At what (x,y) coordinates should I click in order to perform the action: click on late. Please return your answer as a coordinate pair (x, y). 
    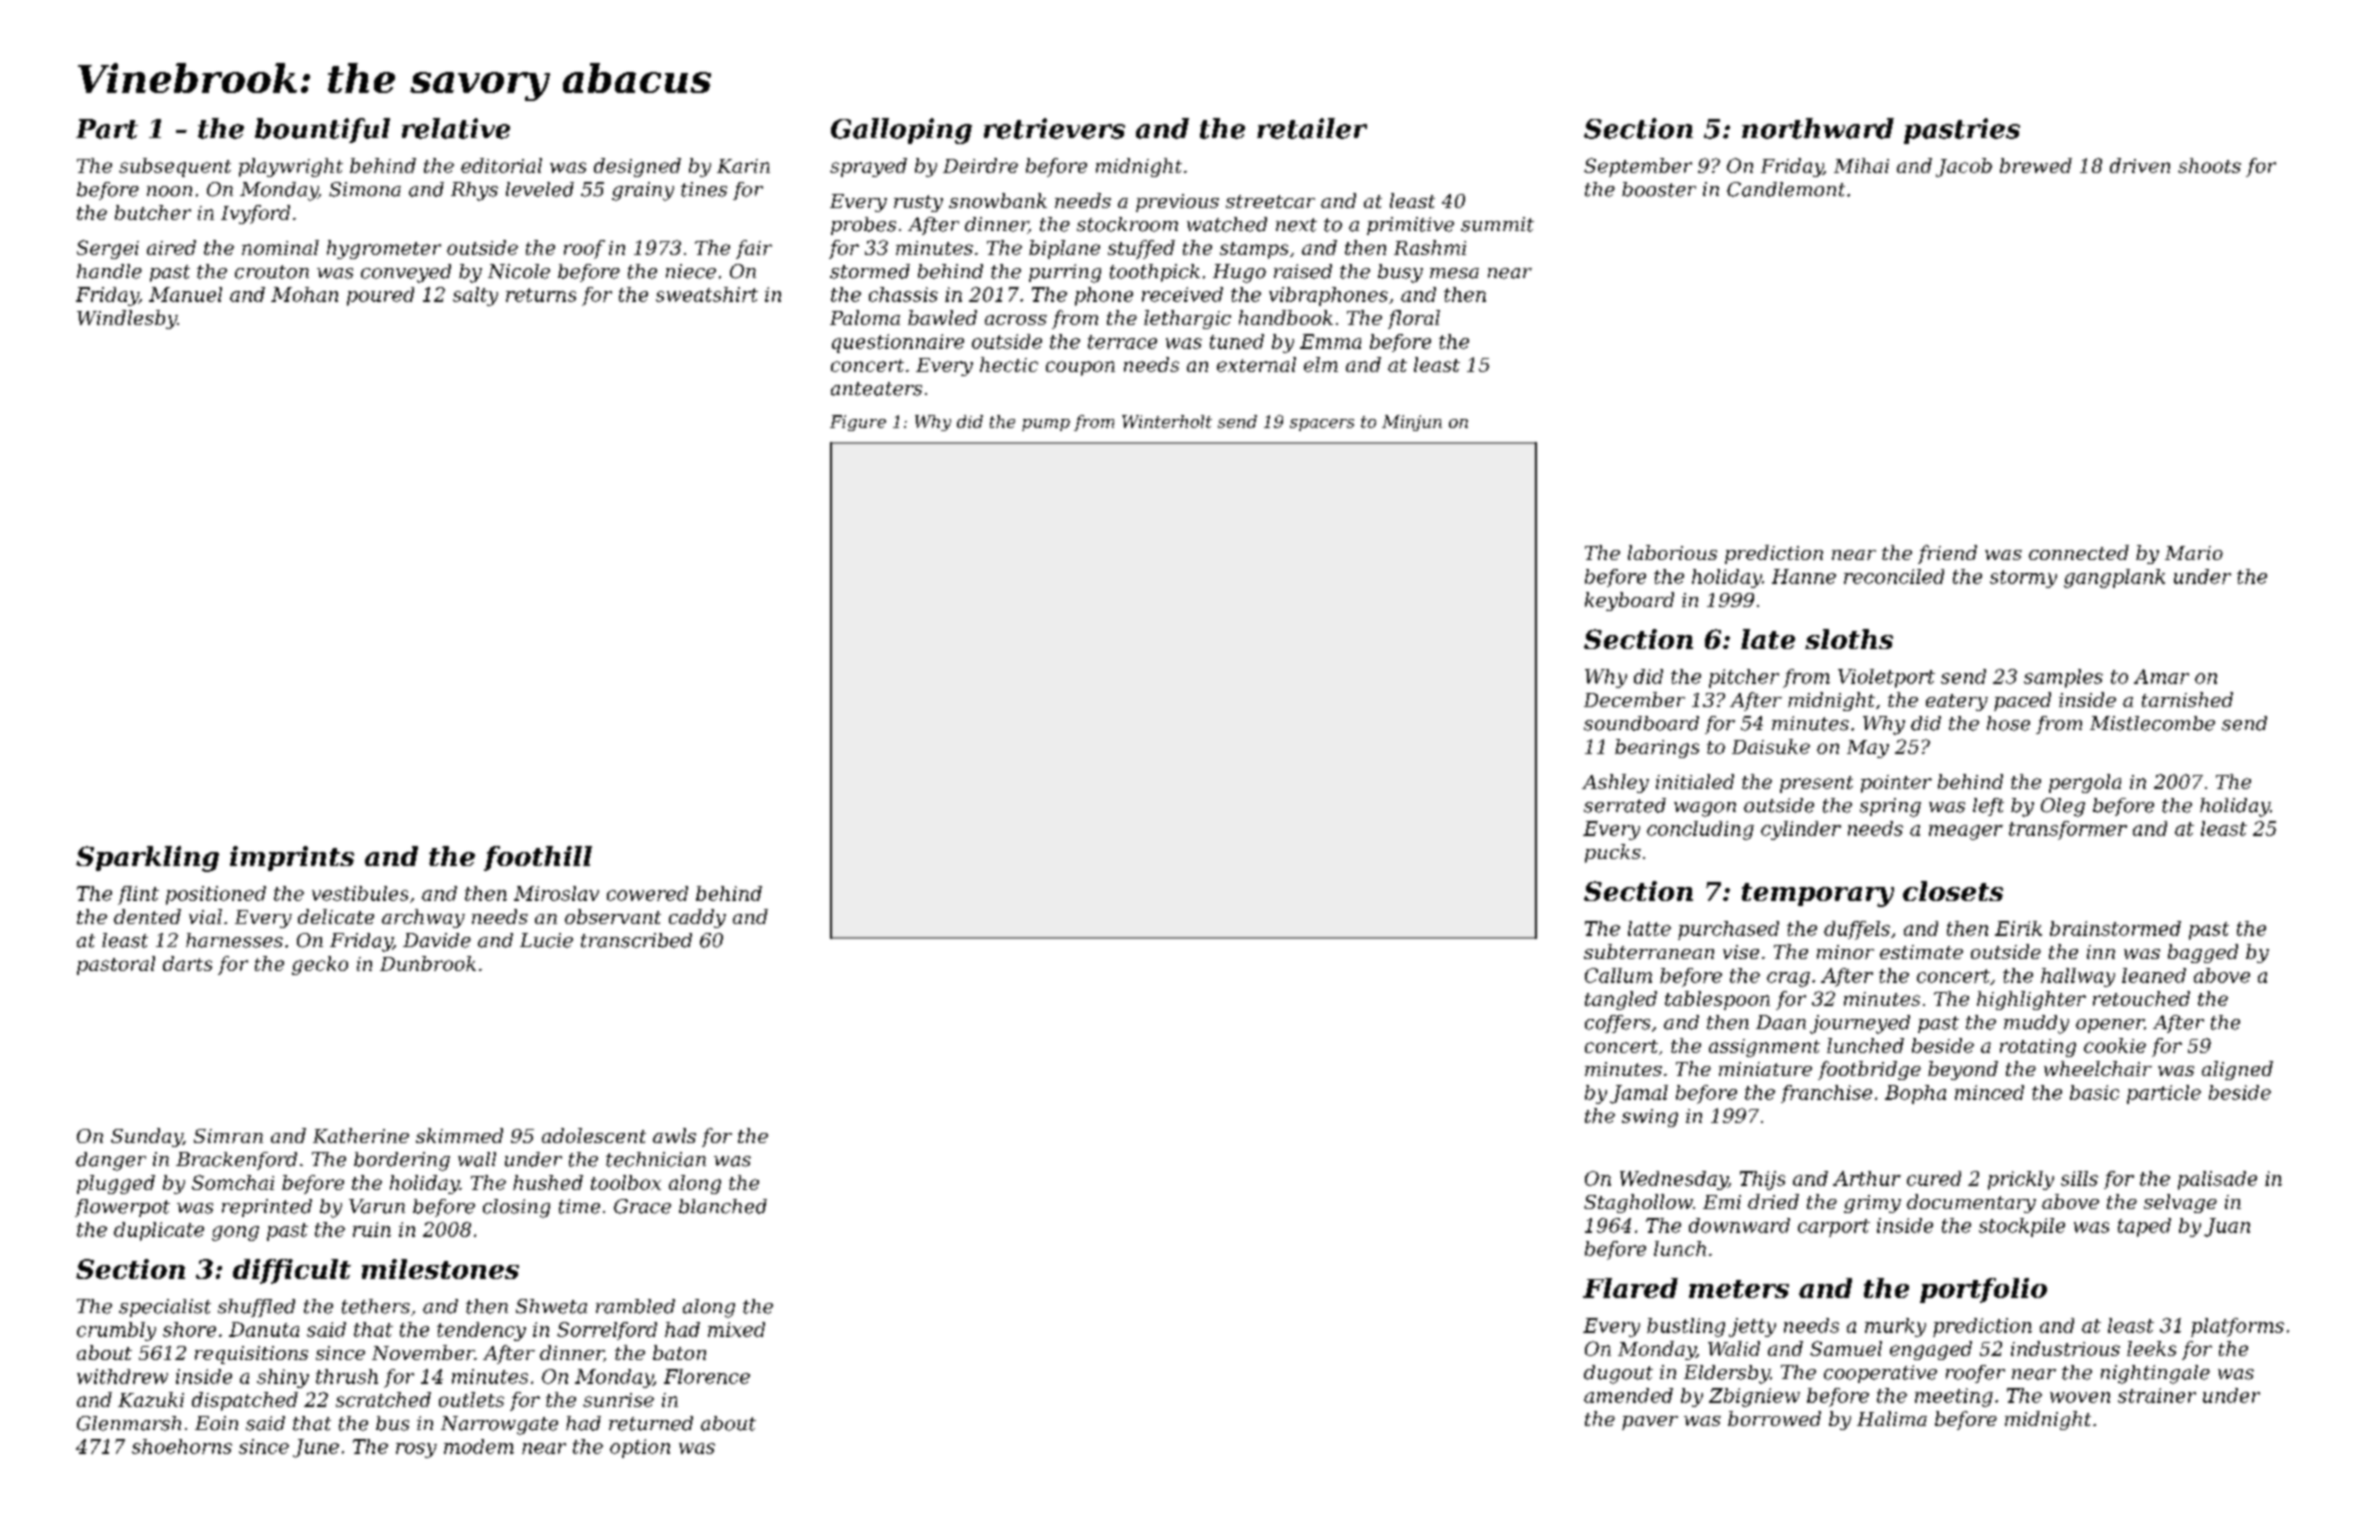
    Looking at the image, I should click on (1768, 639).
